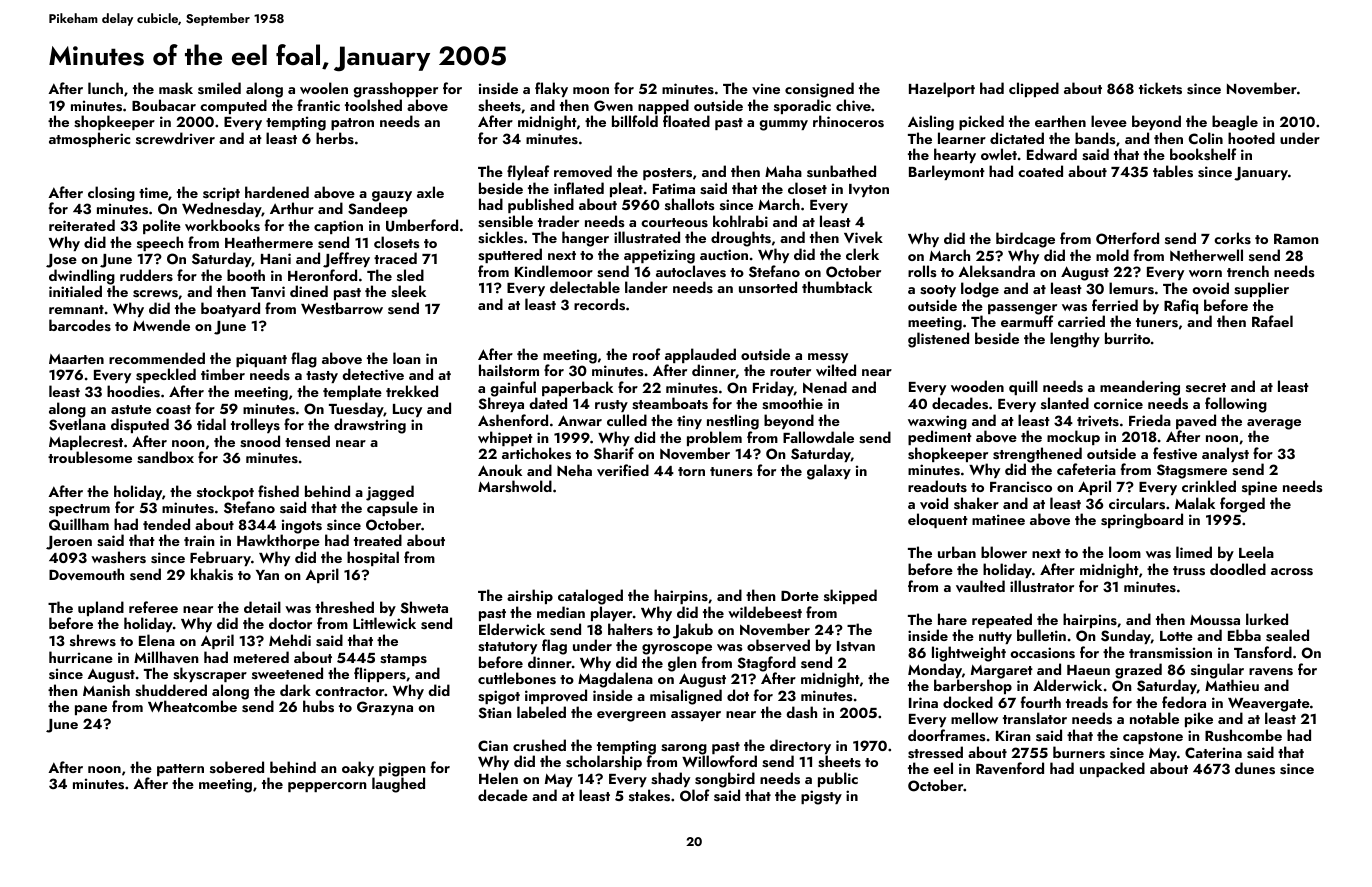  Describe the element at coordinates (530, 596) in the screenshot. I see `airship` at that location.
